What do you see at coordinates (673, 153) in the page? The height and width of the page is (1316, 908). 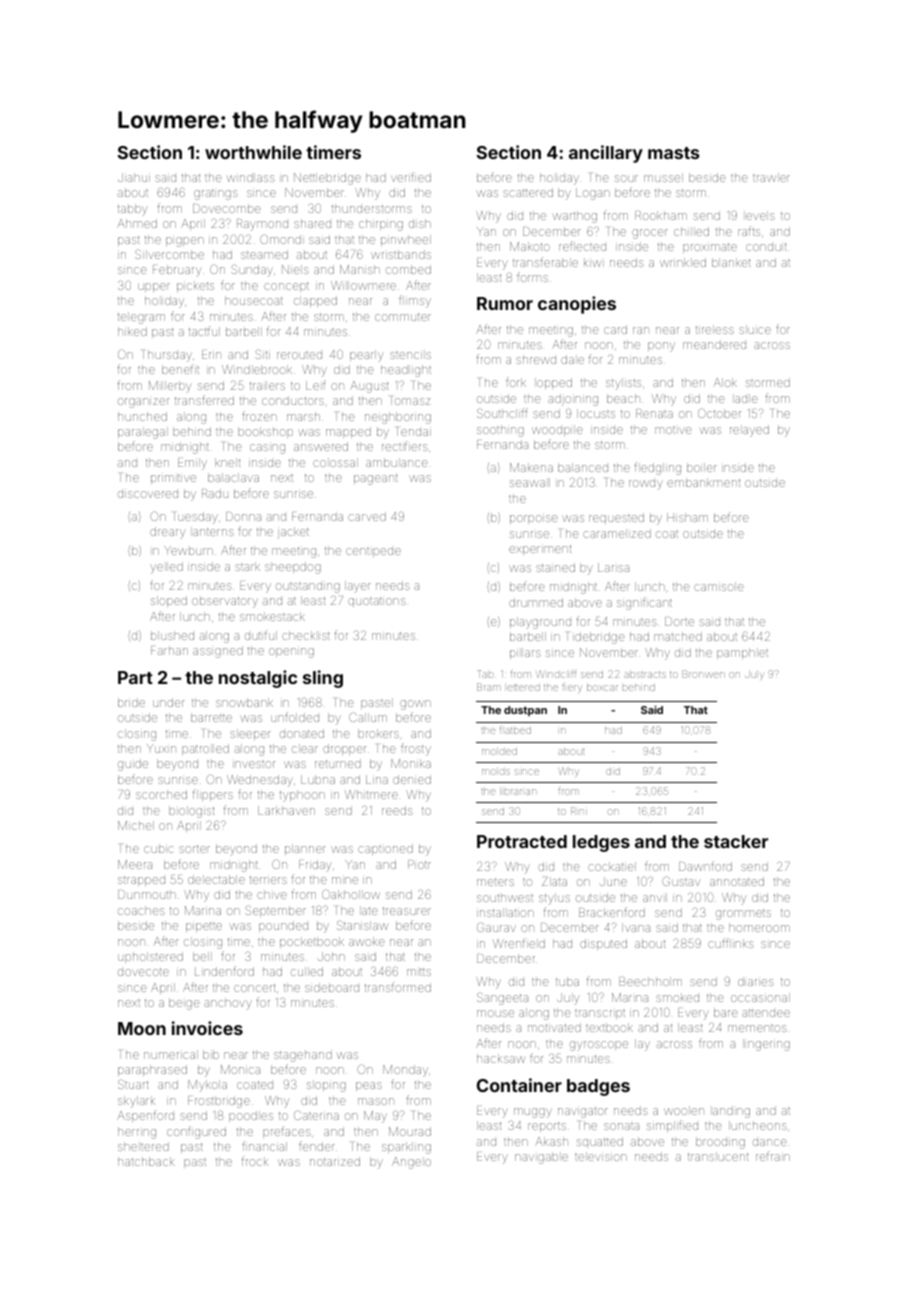 I see `masts` at bounding box center [673, 153].
